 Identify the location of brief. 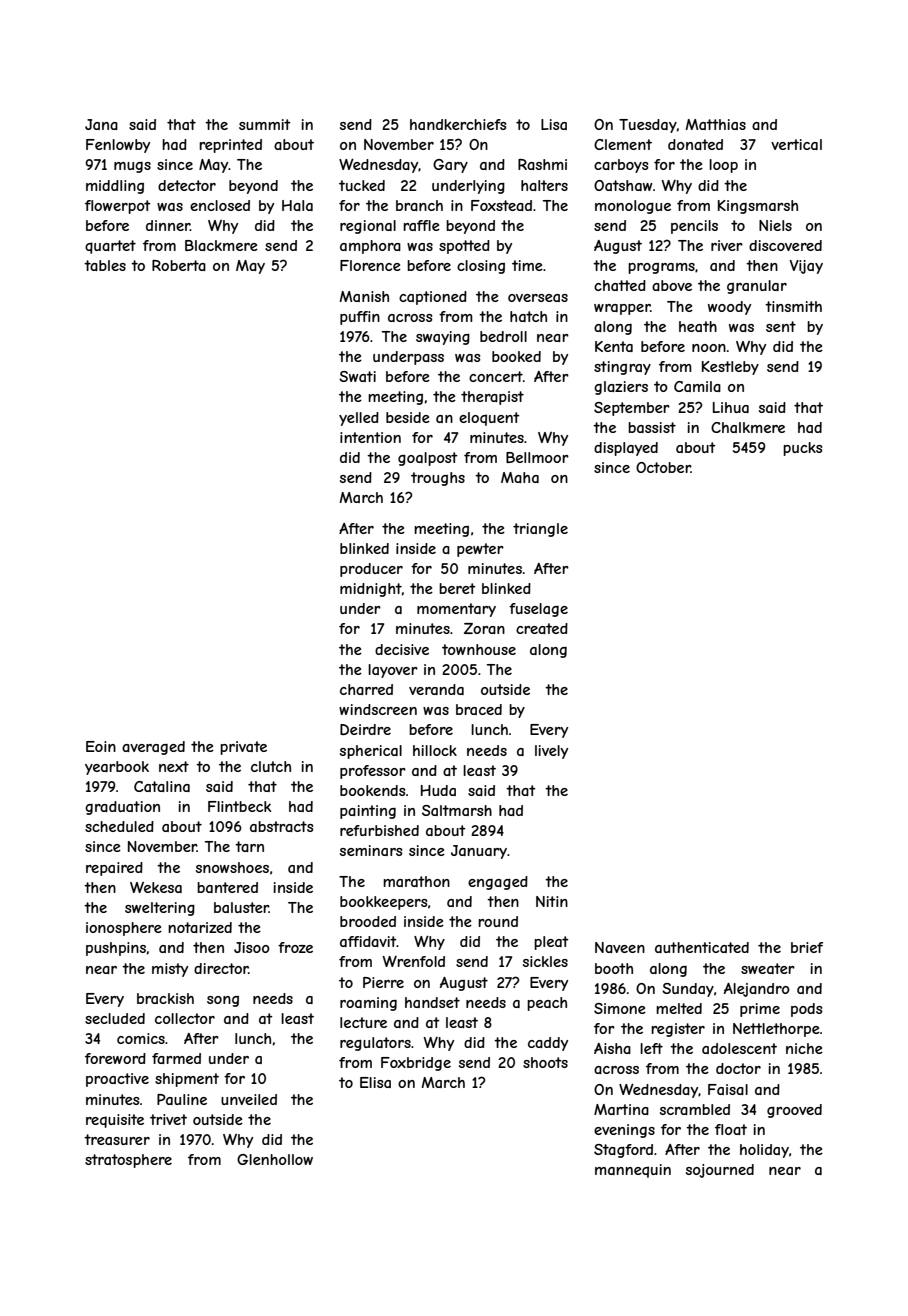
(807, 947).
